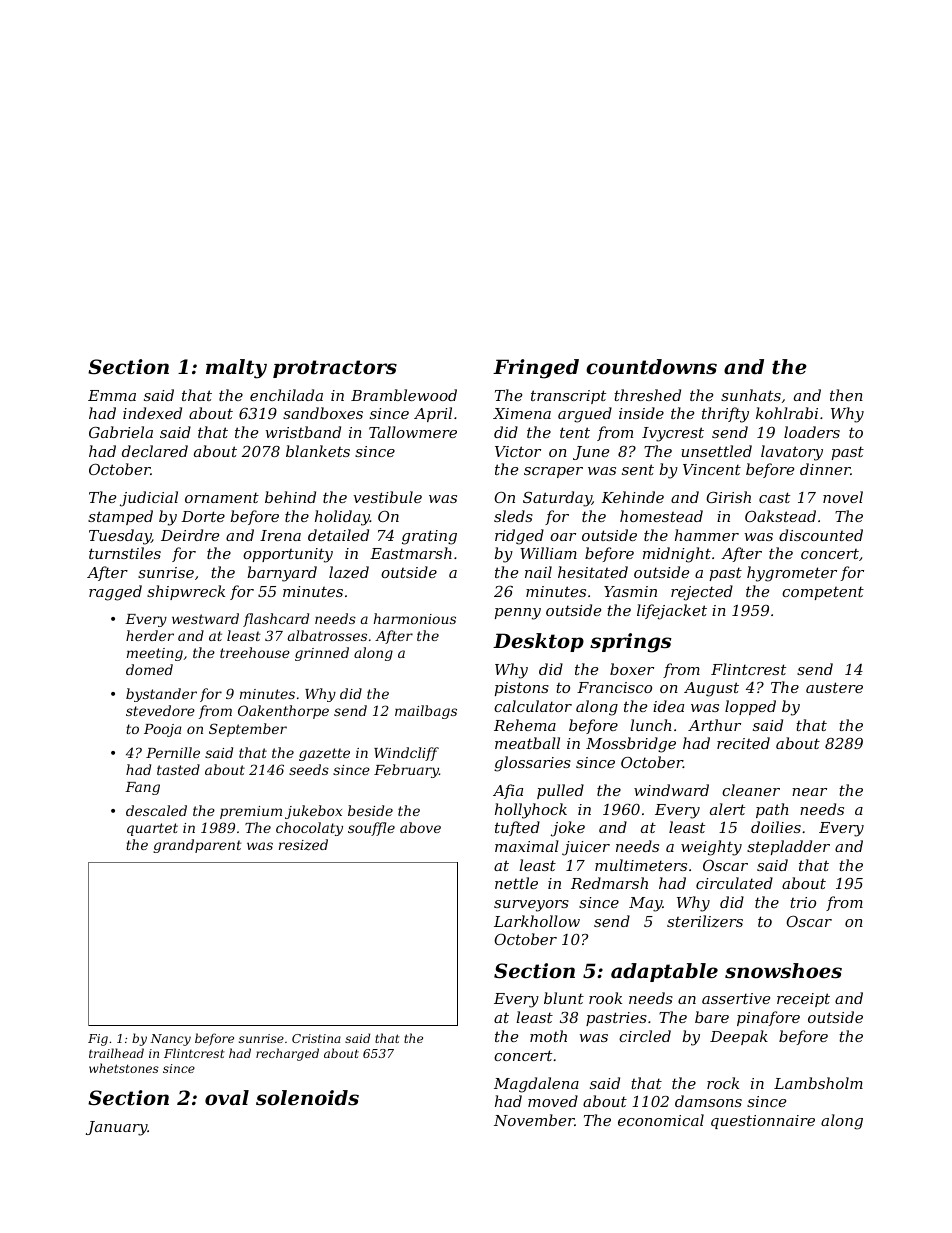 The height and width of the screenshot is (1233, 952). What do you see at coordinates (117, 1128) in the screenshot?
I see `January` at bounding box center [117, 1128].
